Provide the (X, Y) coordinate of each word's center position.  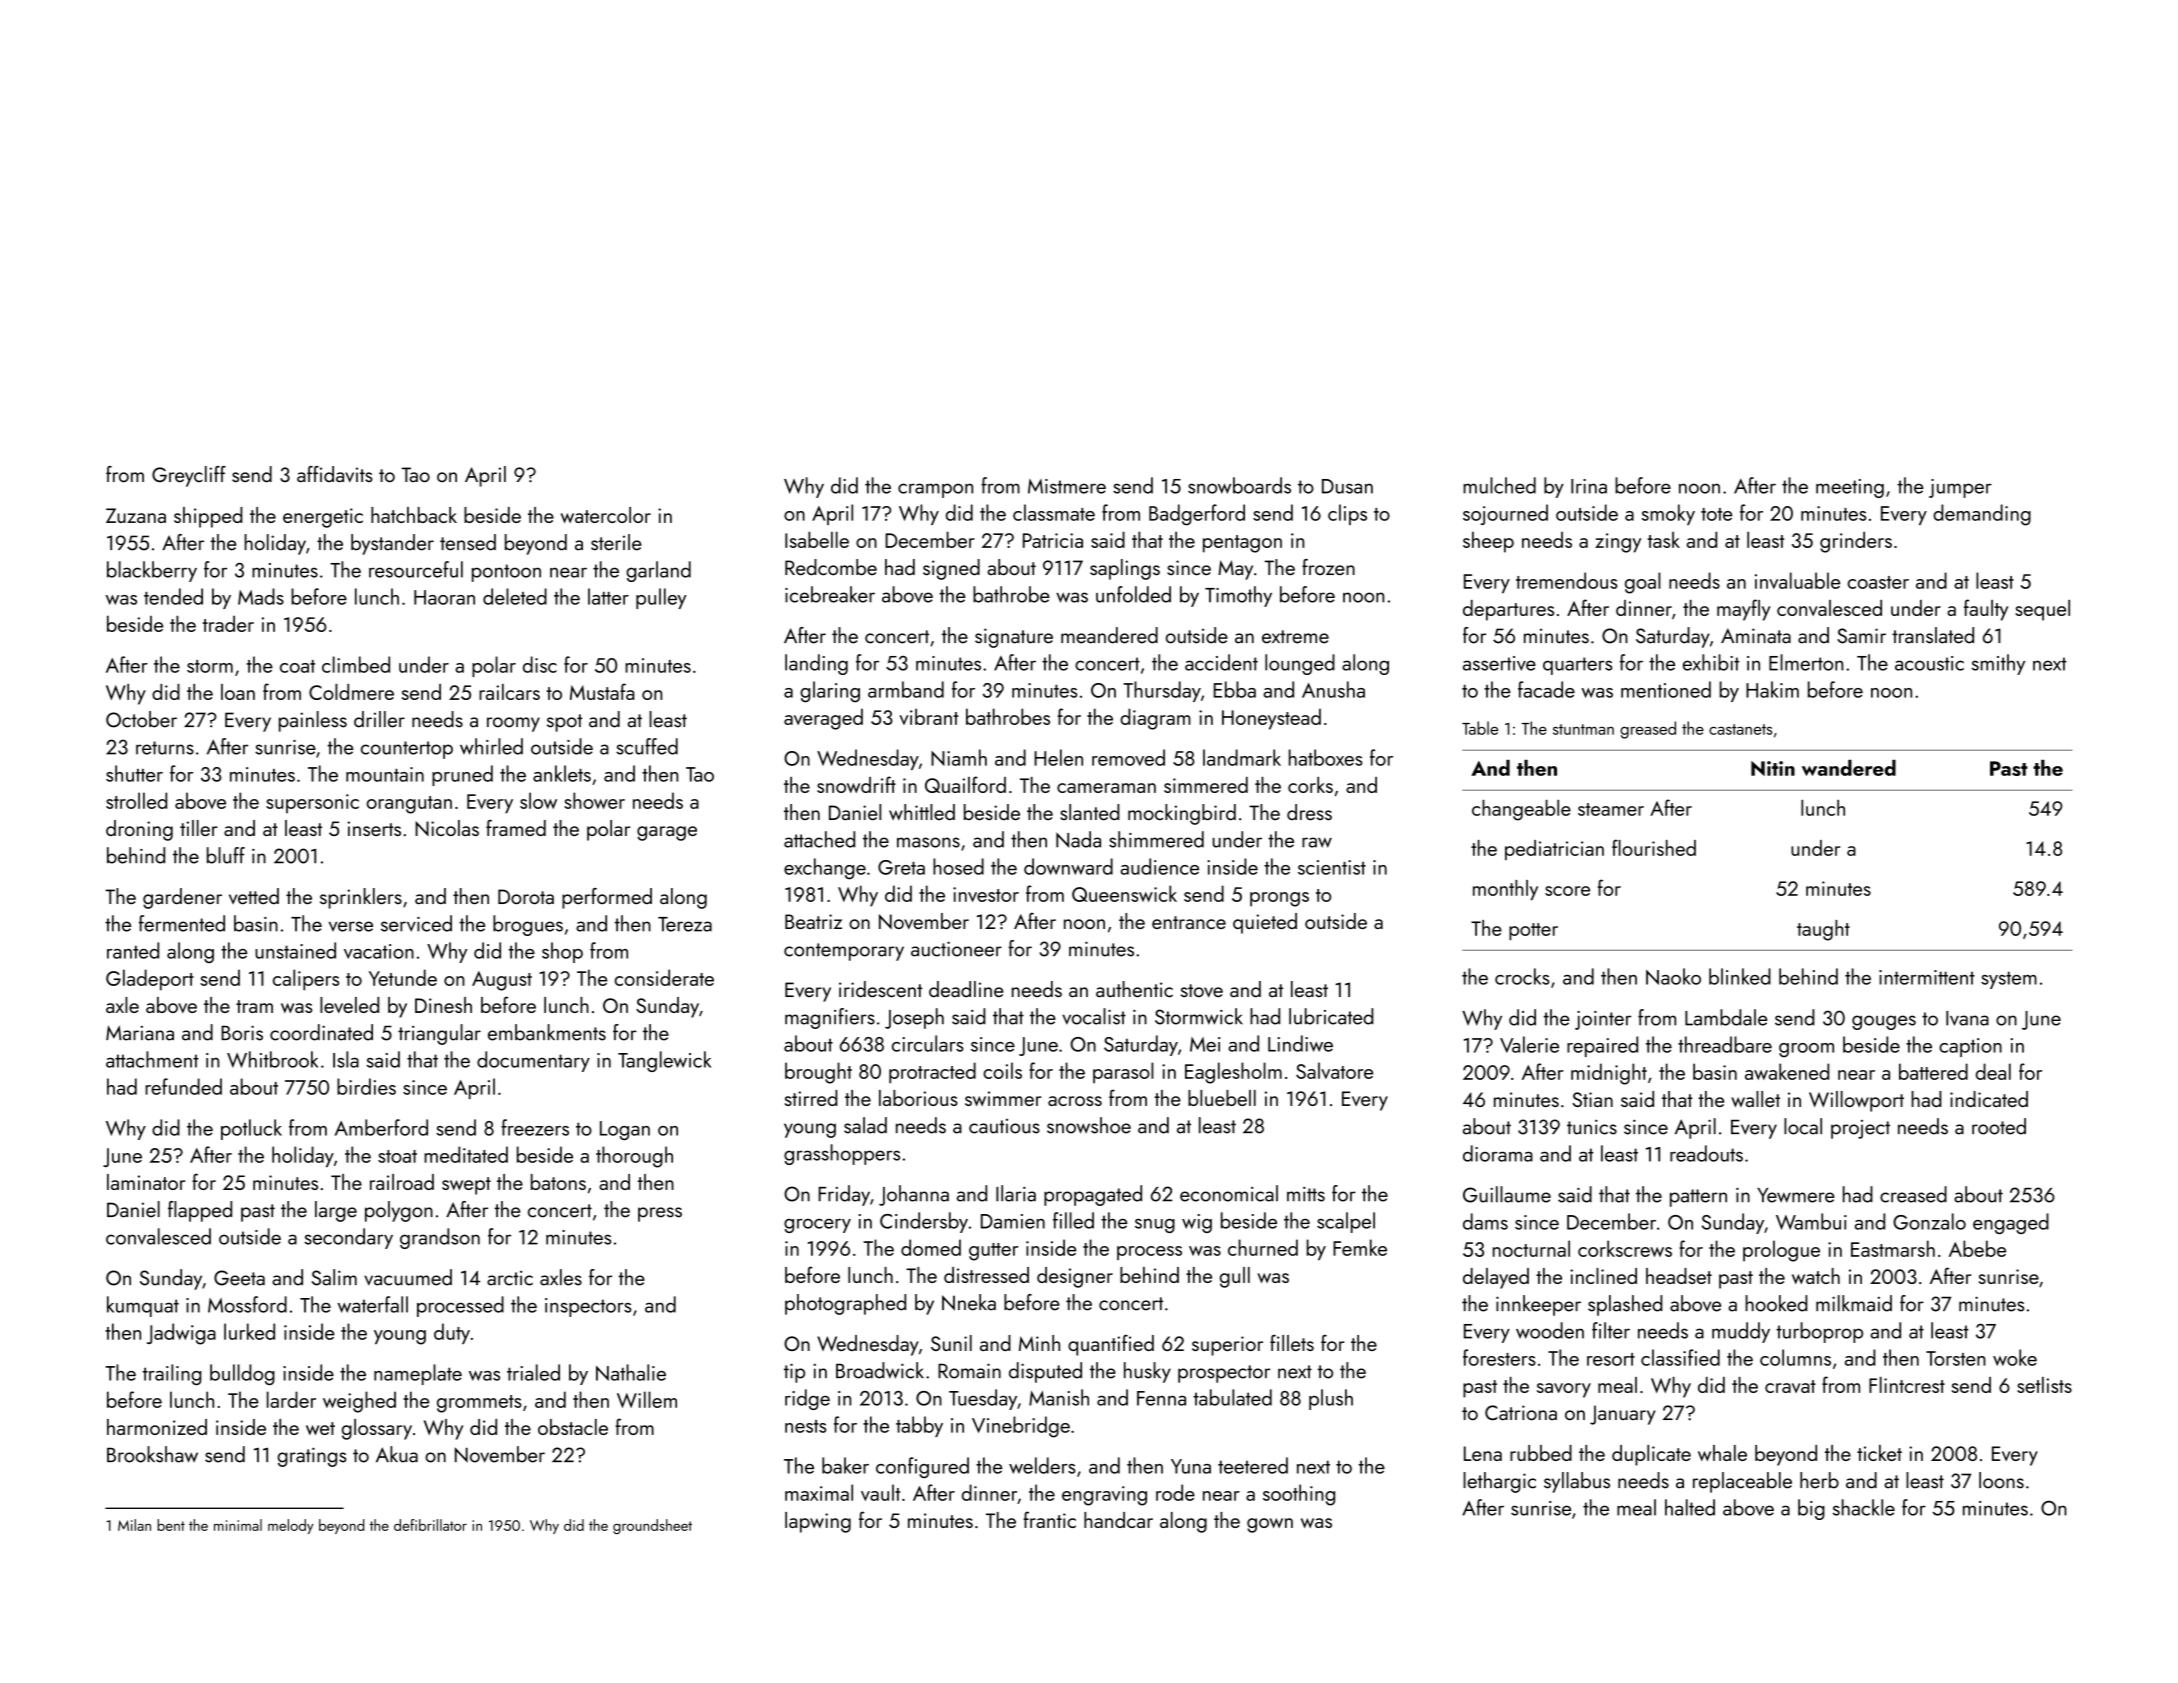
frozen (1328, 567)
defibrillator (430, 1525)
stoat (397, 1156)
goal (1643, 583)
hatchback (414, 515)
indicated (1989, 1099)
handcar (1118, 1520)
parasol (1123, 1073)
